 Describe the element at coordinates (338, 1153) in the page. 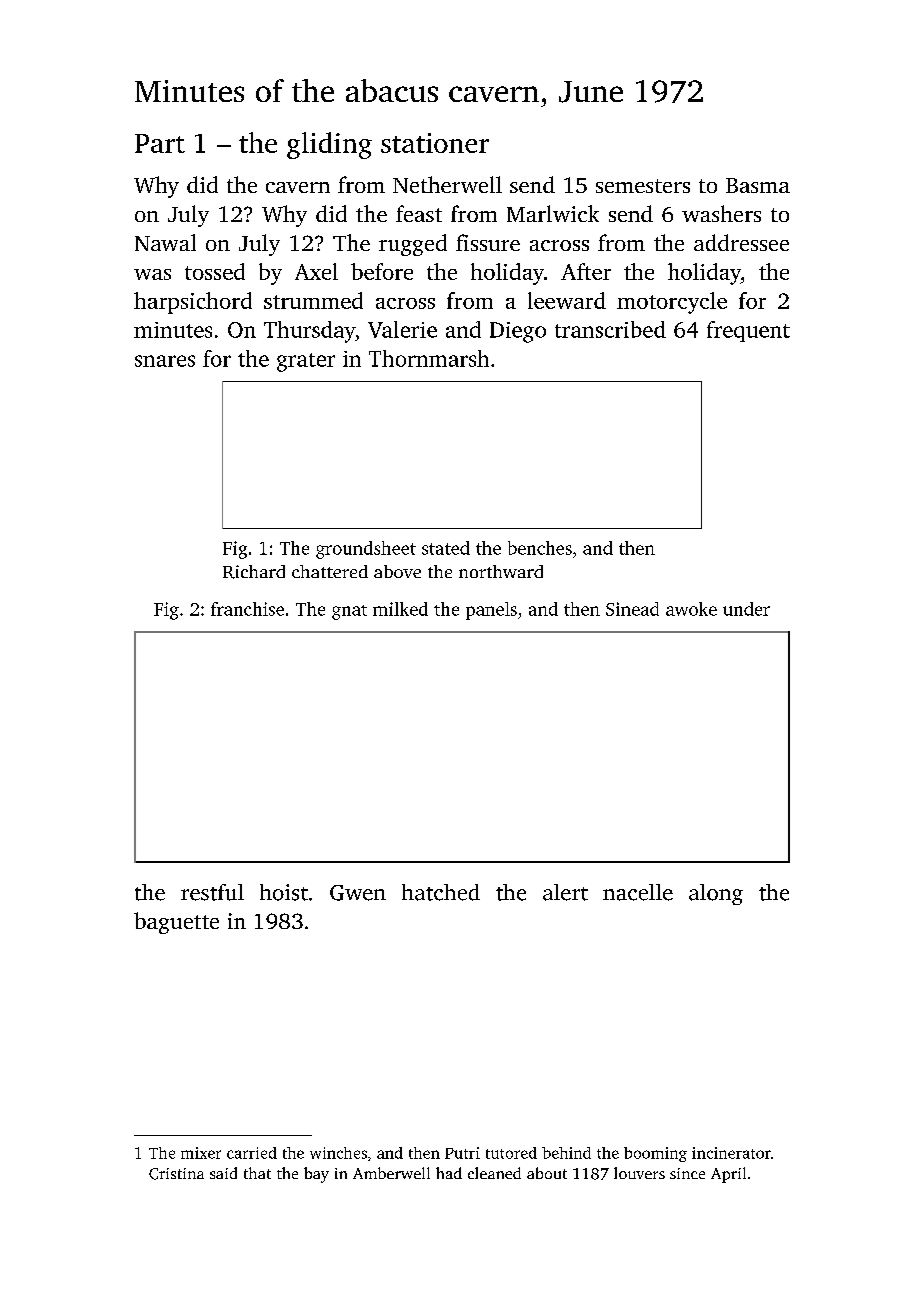

I see `winches` at that location.
